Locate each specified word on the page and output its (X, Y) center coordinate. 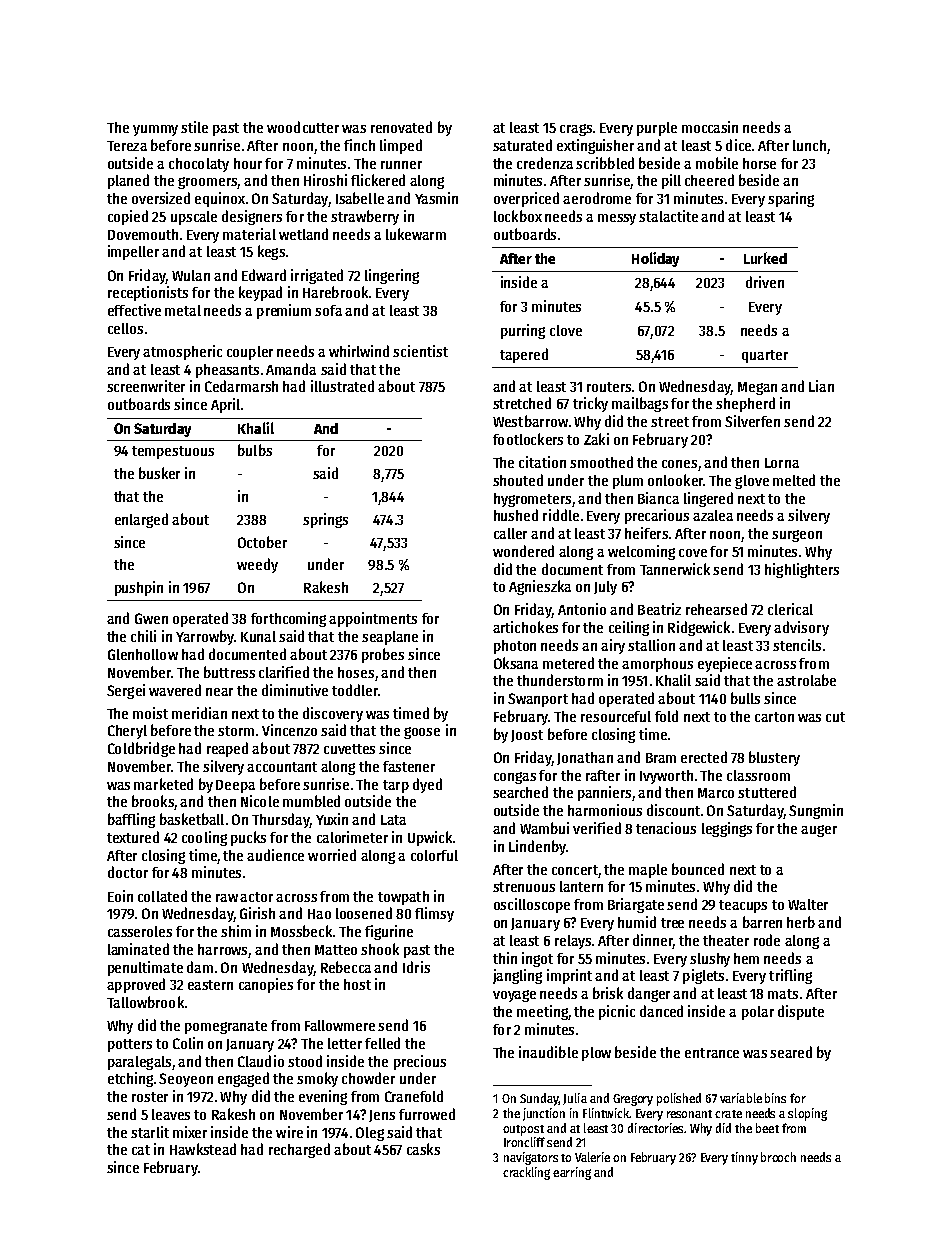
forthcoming (288, 619)
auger (819, 831)
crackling (526, 1173)
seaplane (390, 638)
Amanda (291, 369)
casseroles (140, 931)
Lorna (782, 463)
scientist (420, 351)
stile (194, 127)
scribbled (605, 163)
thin (505, 958)
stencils (797, 645)
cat (141, 1150)
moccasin (710, 127)
